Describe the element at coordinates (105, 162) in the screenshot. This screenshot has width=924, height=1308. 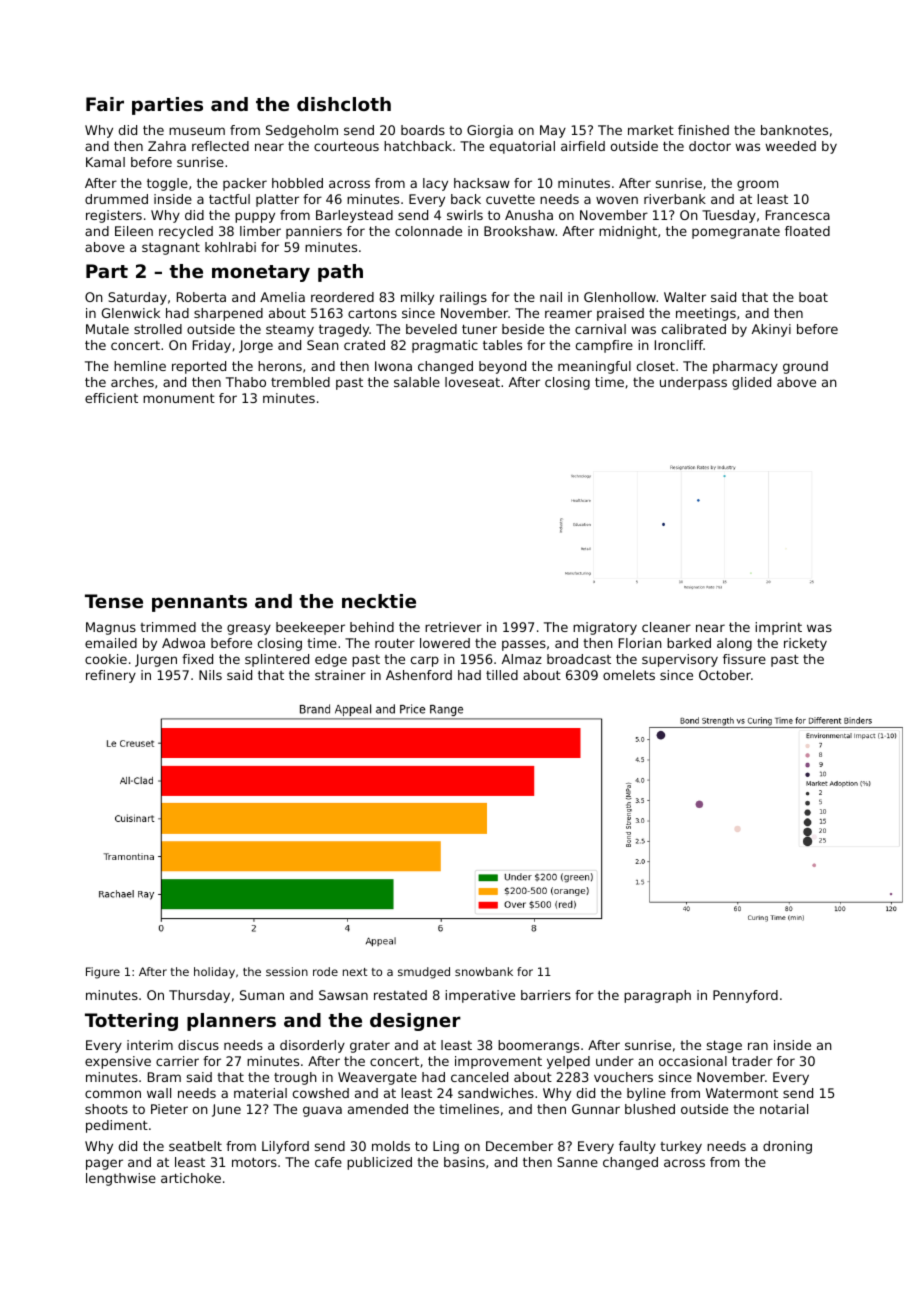
I see `Kamal` at that location.
